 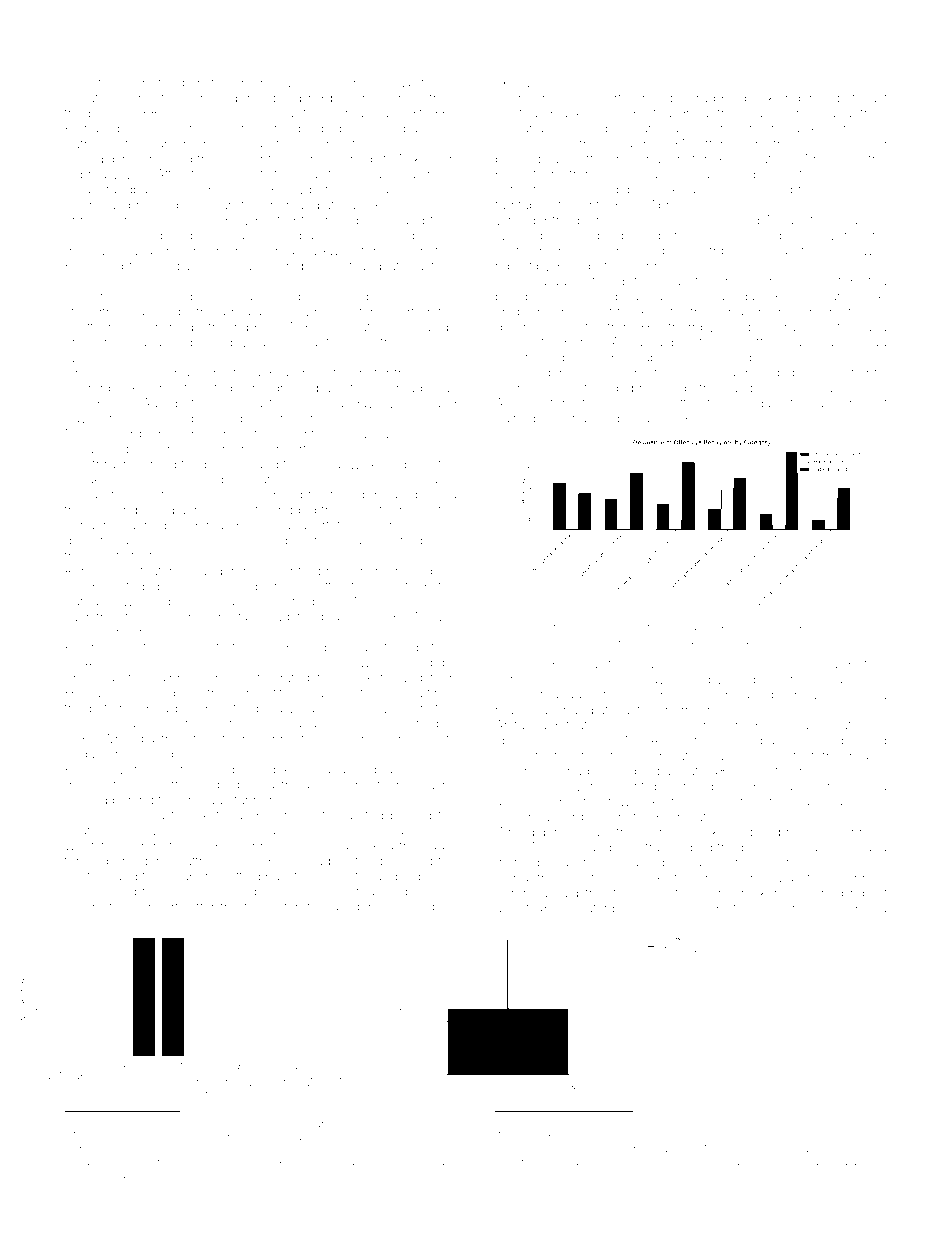 What do you see at coordinates (237, 1124) in the screenshot?
I see `animator` at bounding box center [237, 1124].
